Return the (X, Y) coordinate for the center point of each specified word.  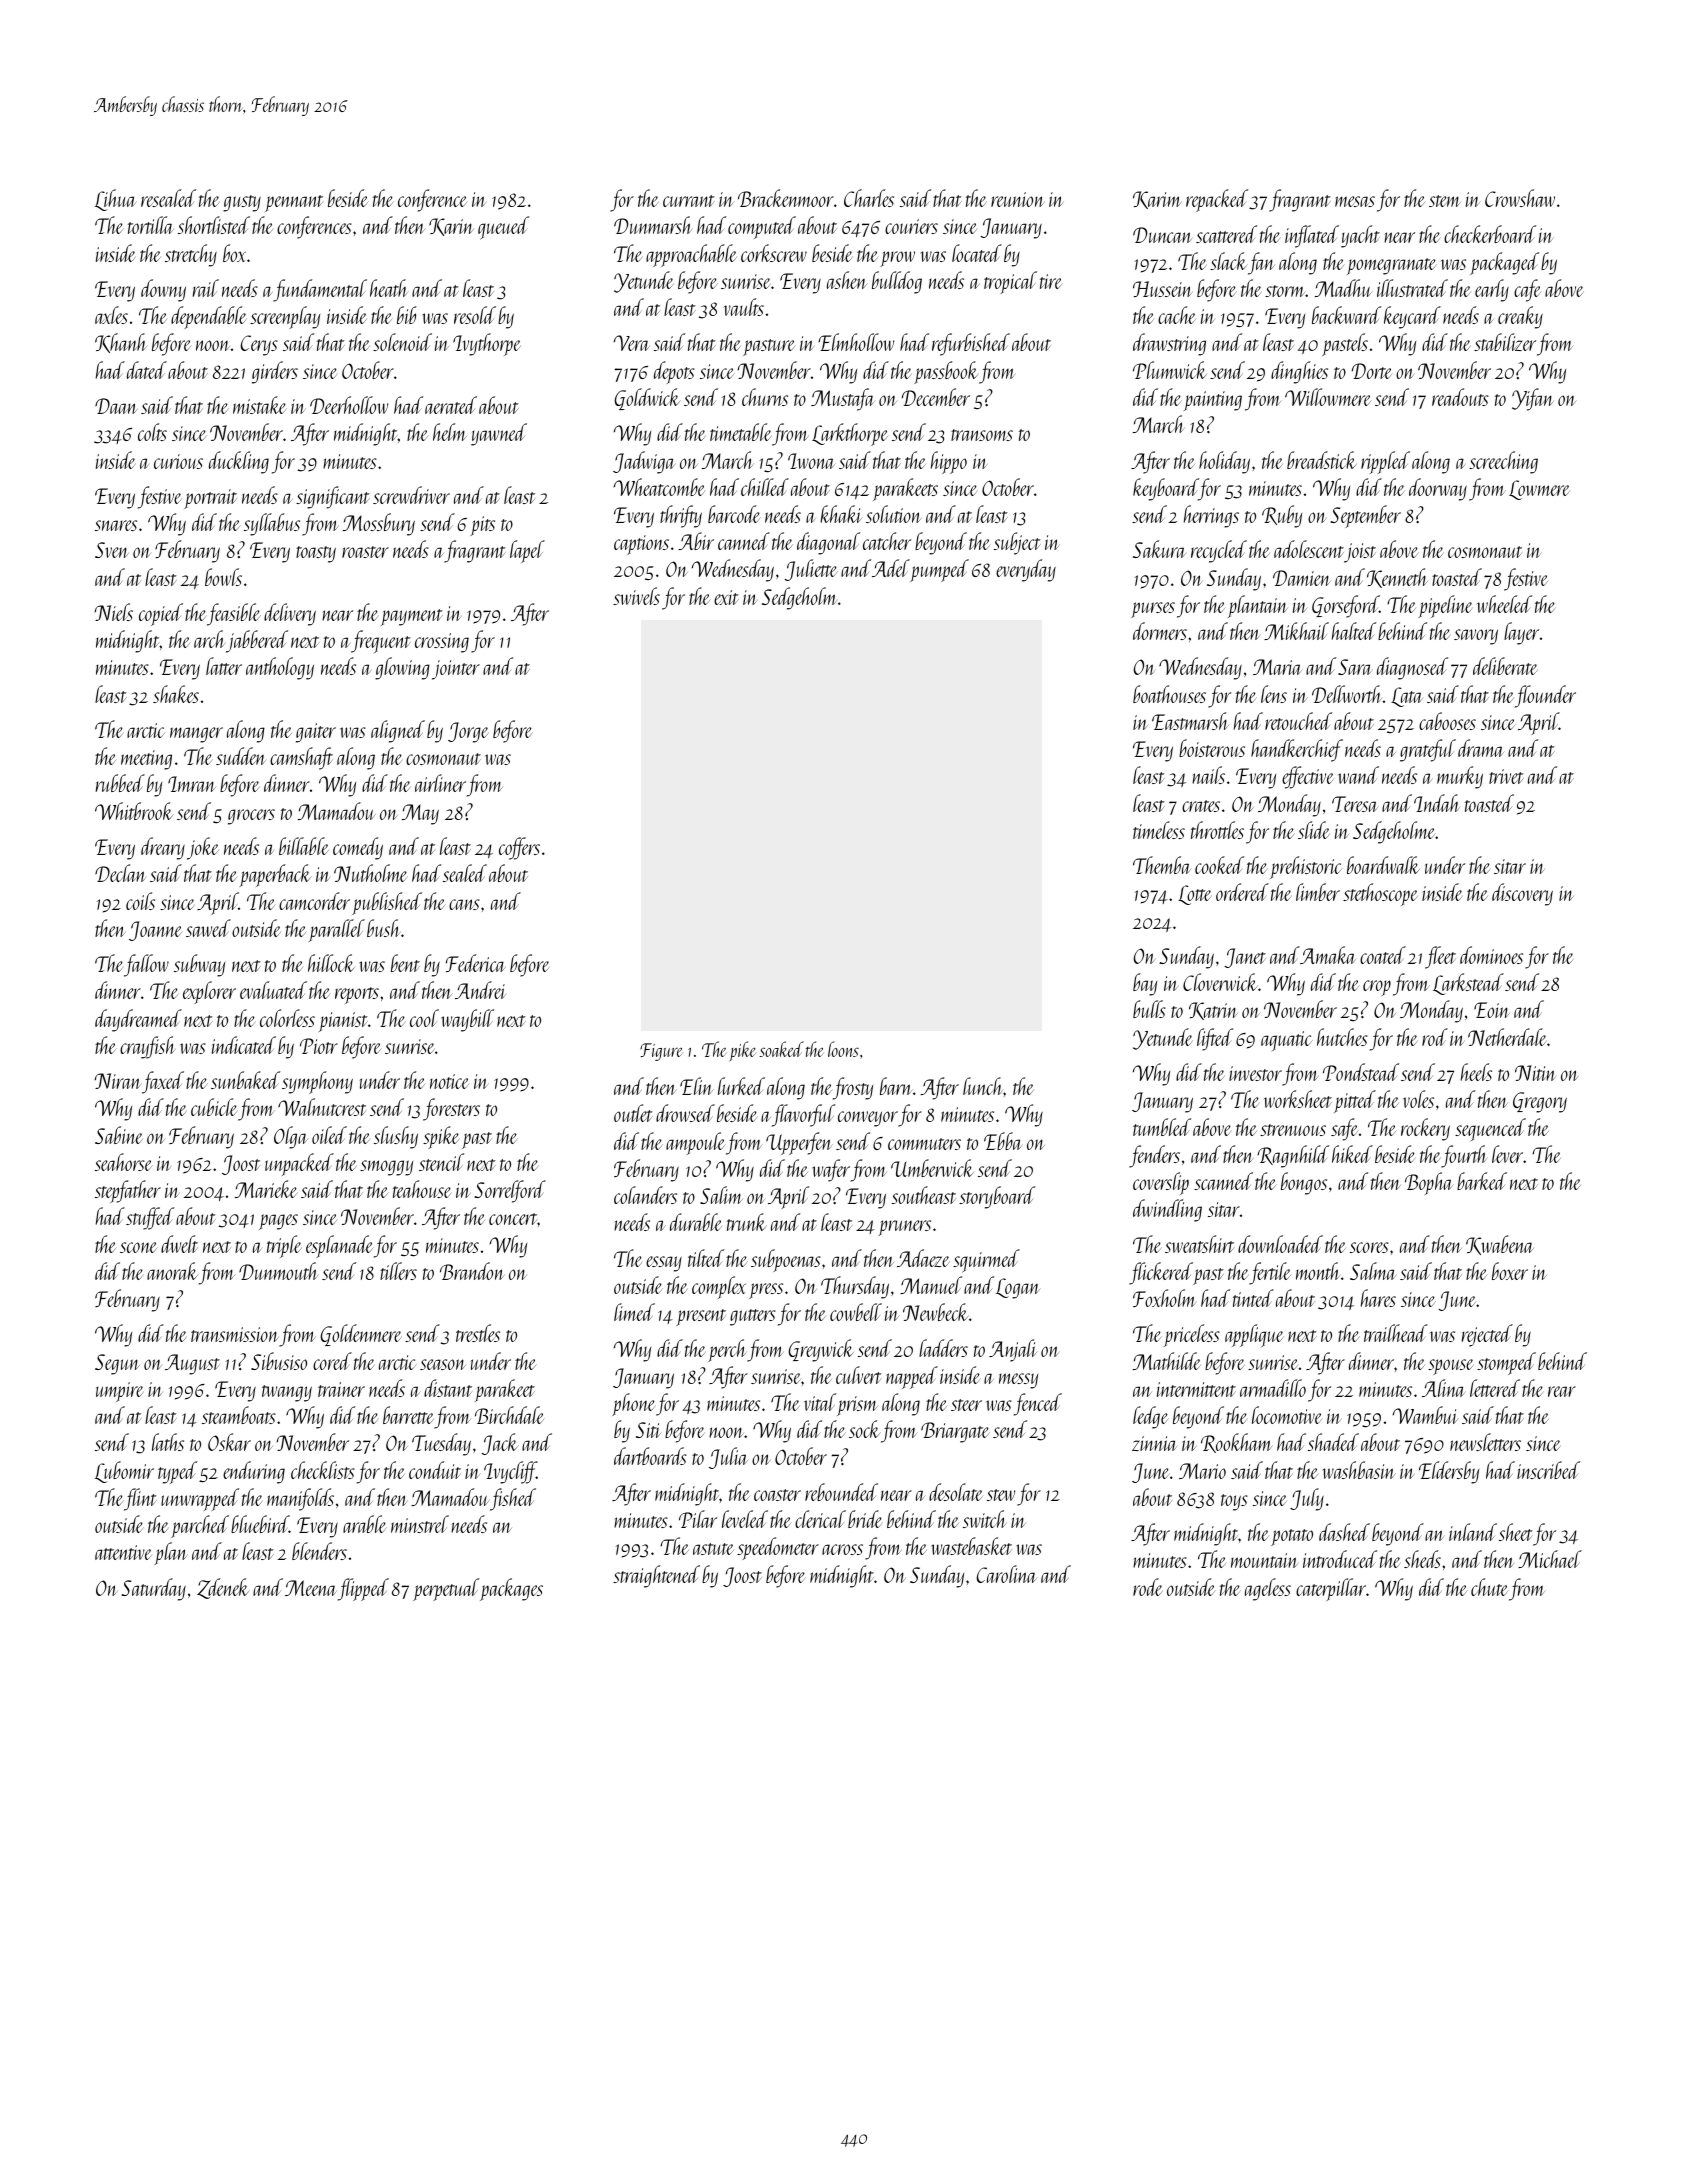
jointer (456, 670)
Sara (1354, 667)
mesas (1355, 201)
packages (511, 1589)
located (977, 253)
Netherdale (1507, 1037)
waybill (467, 1020)
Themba (1162, 865)
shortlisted (214, 225)
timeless (1159, 830)
